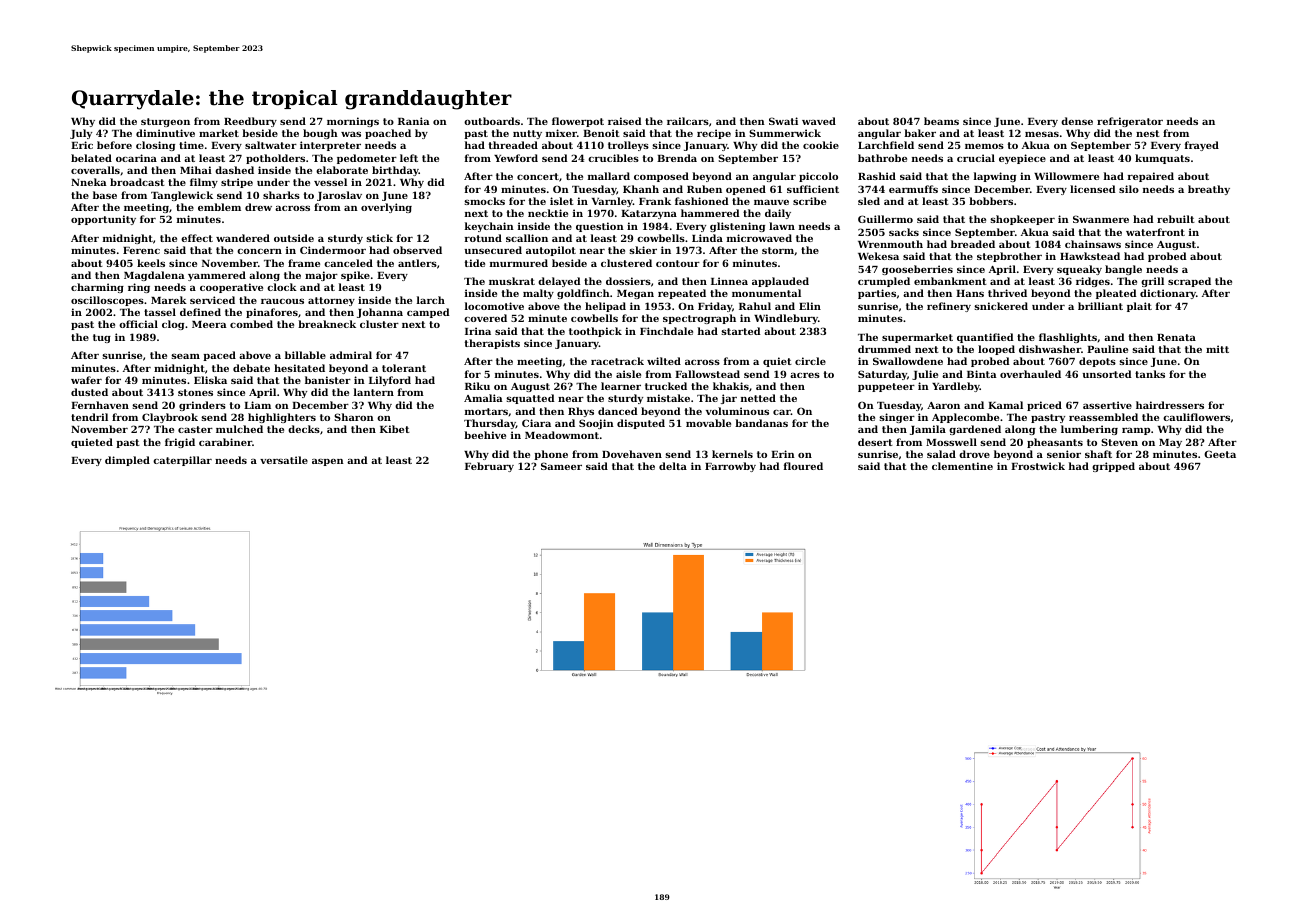  Describe the element at coordinates (1217, 349) in the document. I see `mitt` at that location.
